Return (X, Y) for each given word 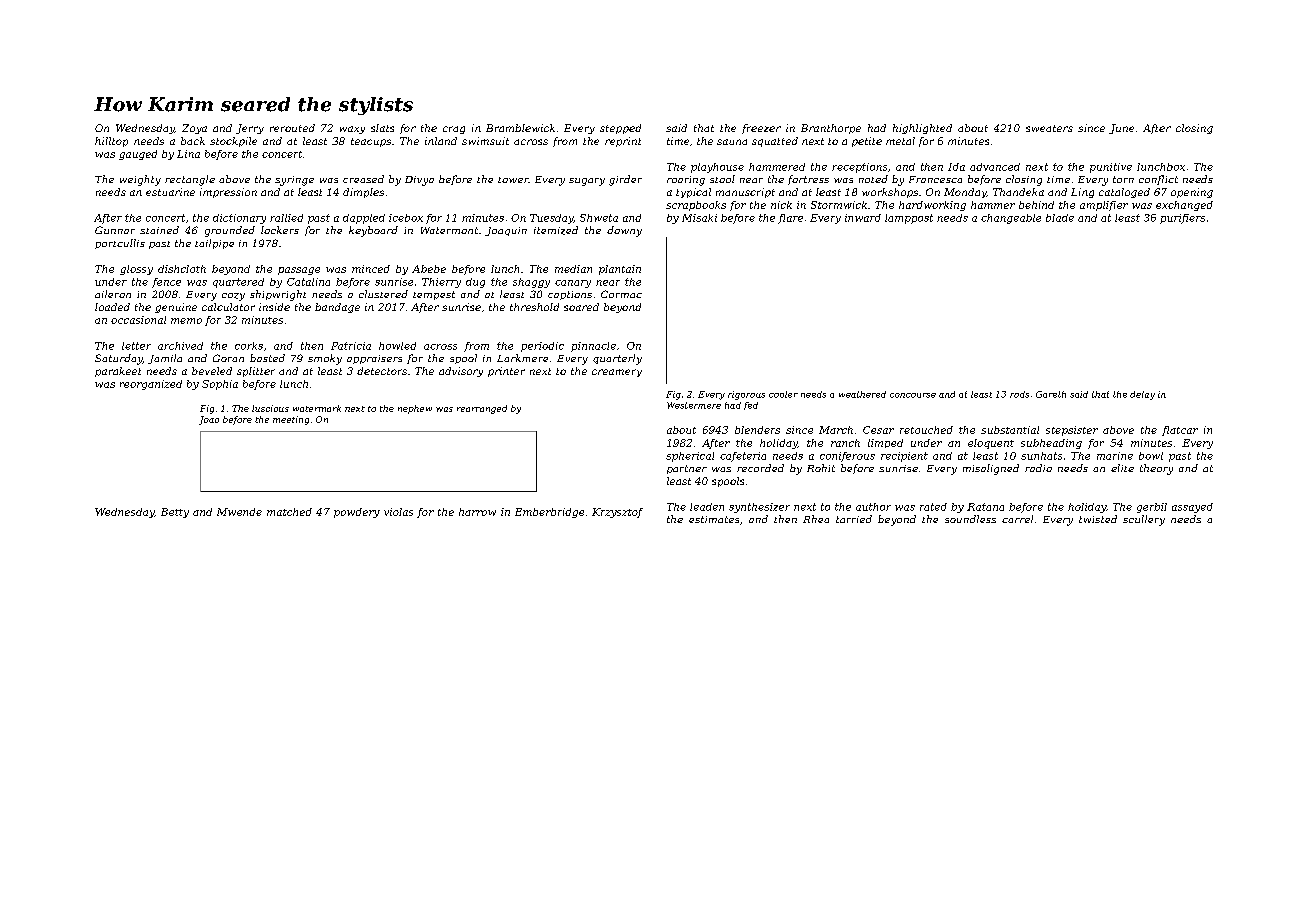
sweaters (1049, 128)
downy (624, 231)
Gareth (1051, 394)
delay (1142, 395)
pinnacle (593, 347)
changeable (1011, 219)
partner (687, 469)
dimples (363, 193)
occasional (138, 320)
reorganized (151, 385)
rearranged (482, 409)
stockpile (233, 142)
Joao (209, 420)
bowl (1151, 456)
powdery (357, 513)
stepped (620, 129)
